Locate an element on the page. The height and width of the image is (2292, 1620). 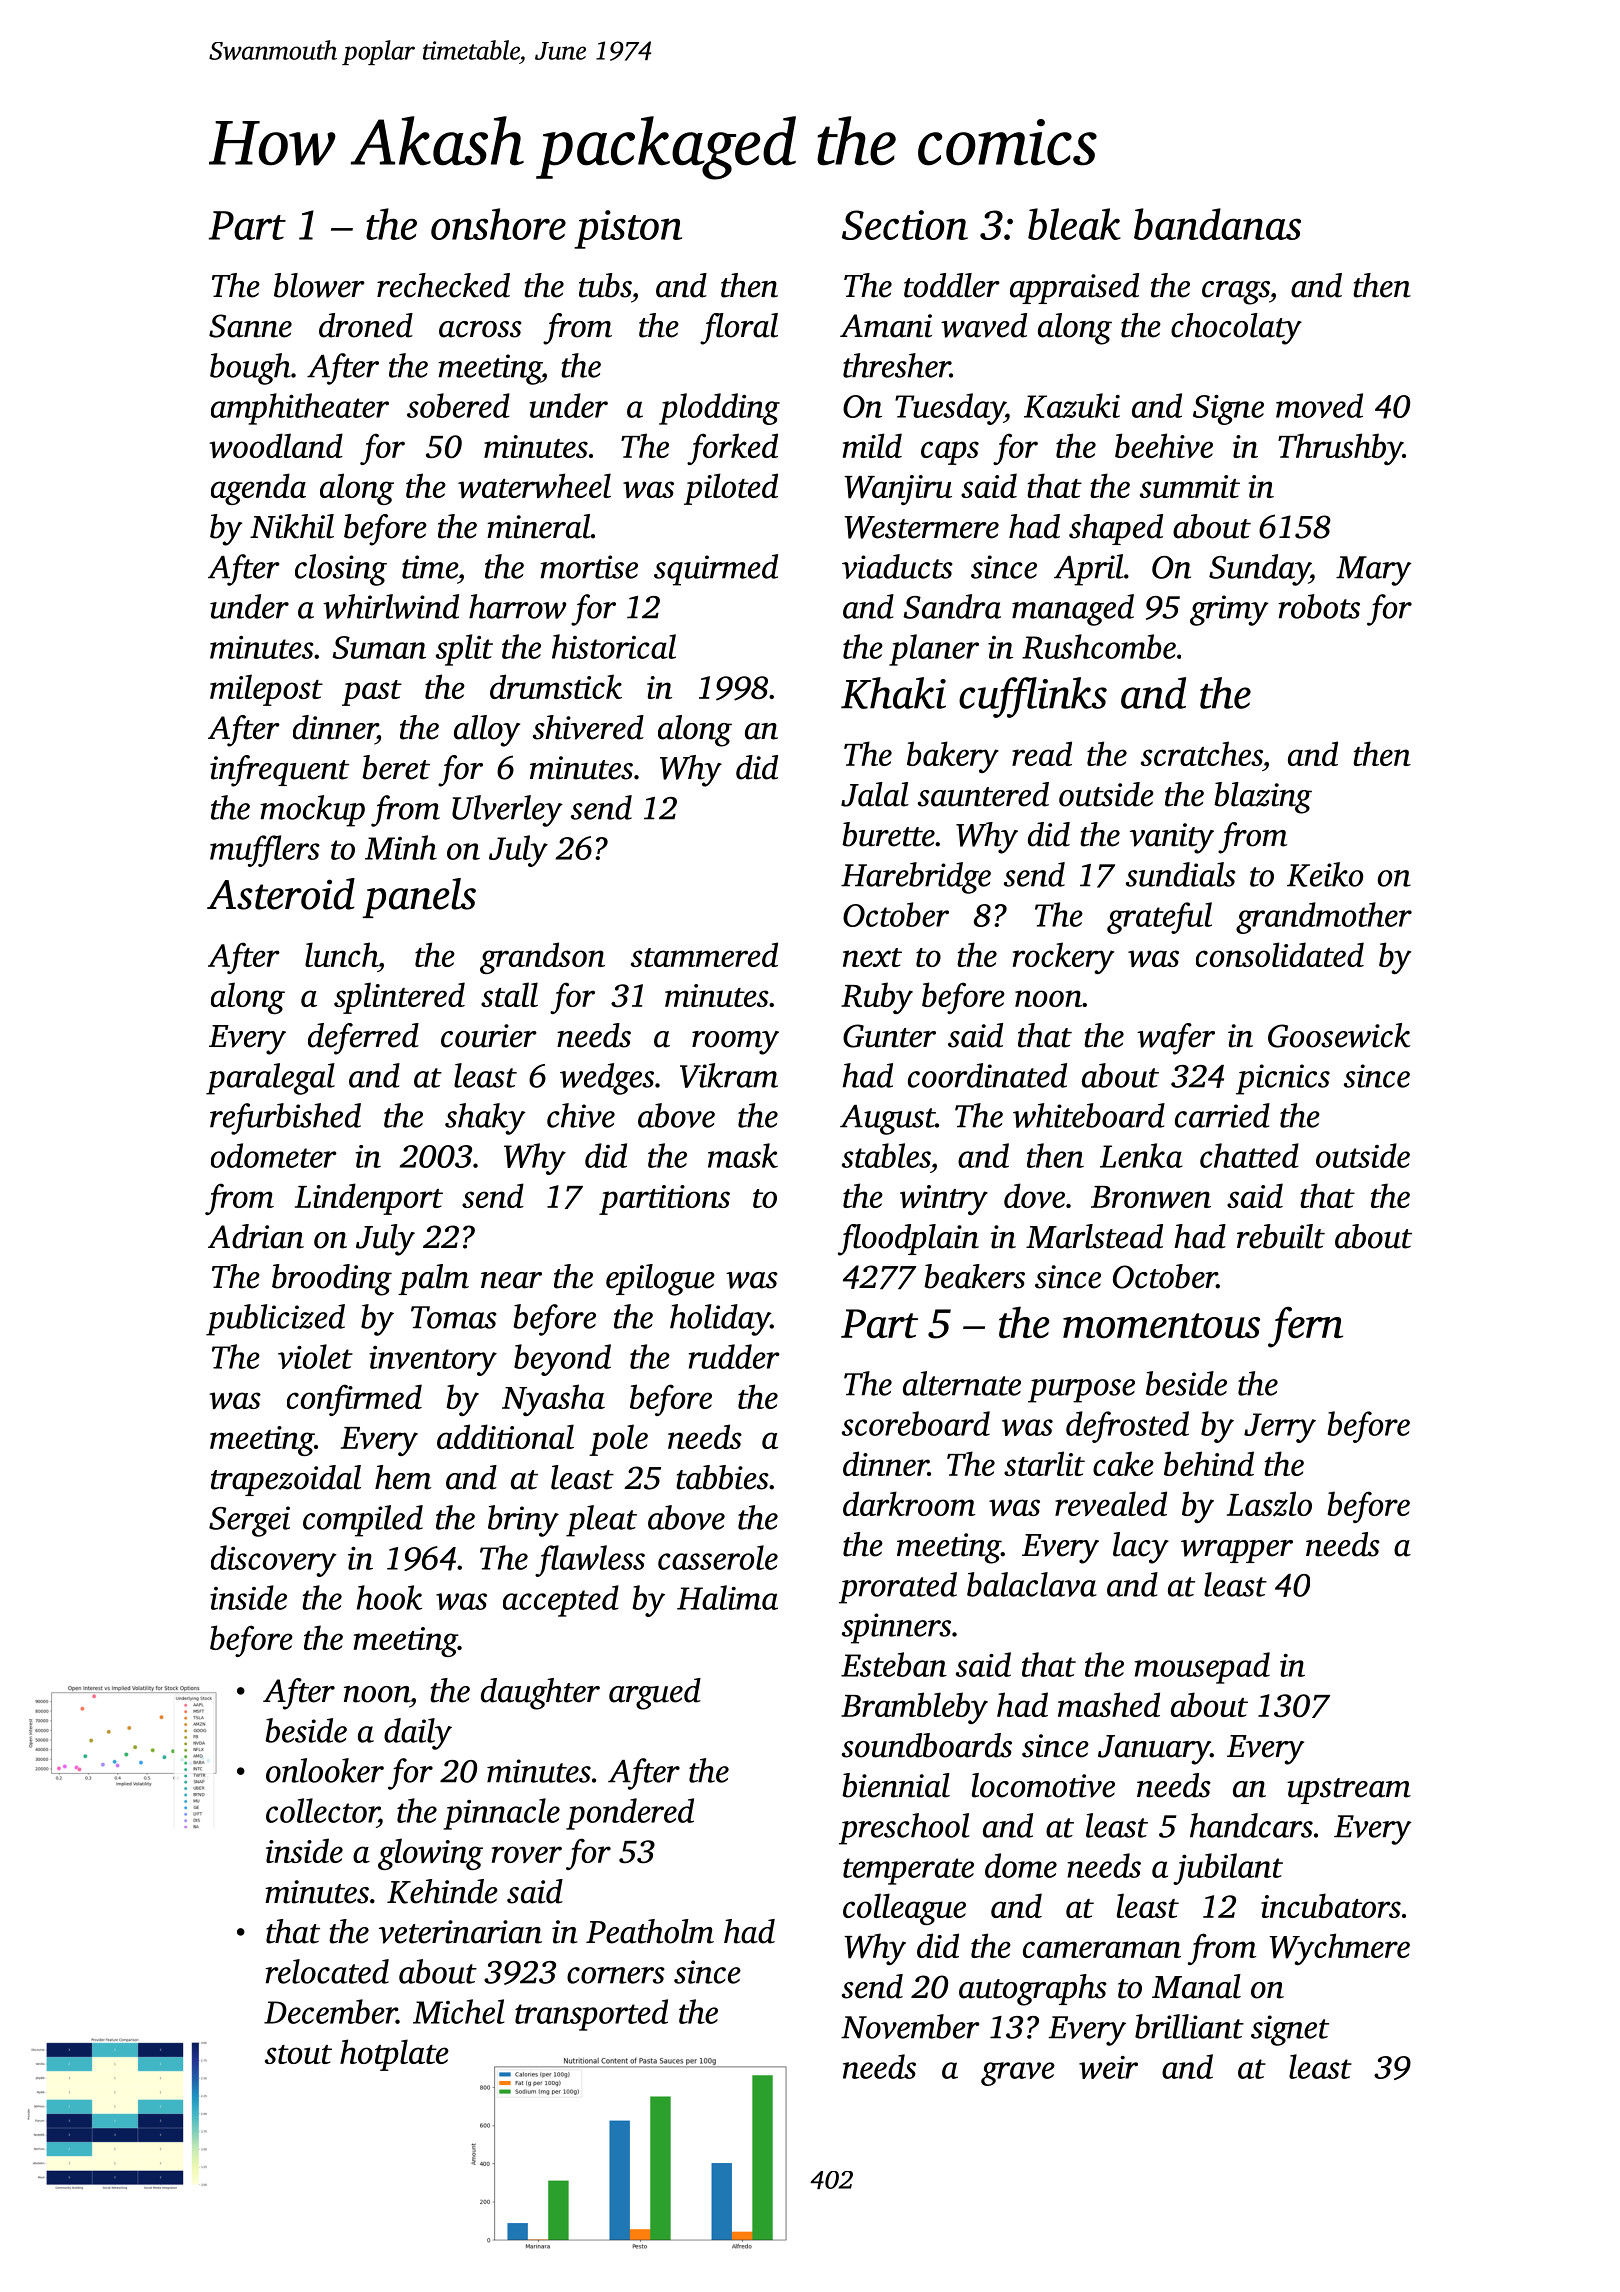
Westermere is located at coordinates (921, 527).
